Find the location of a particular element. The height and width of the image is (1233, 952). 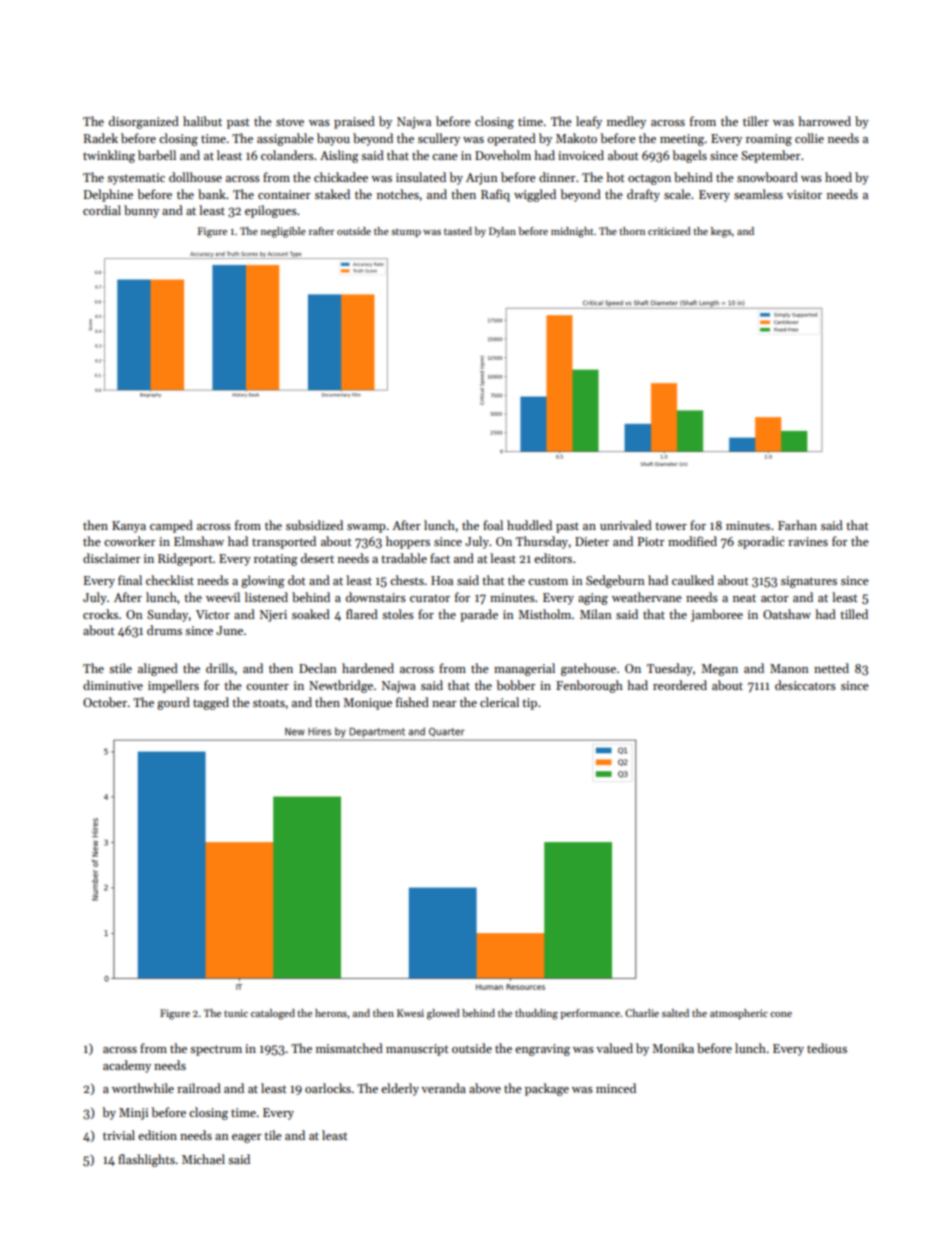

disorganized is located at coordinates (144, 122).
